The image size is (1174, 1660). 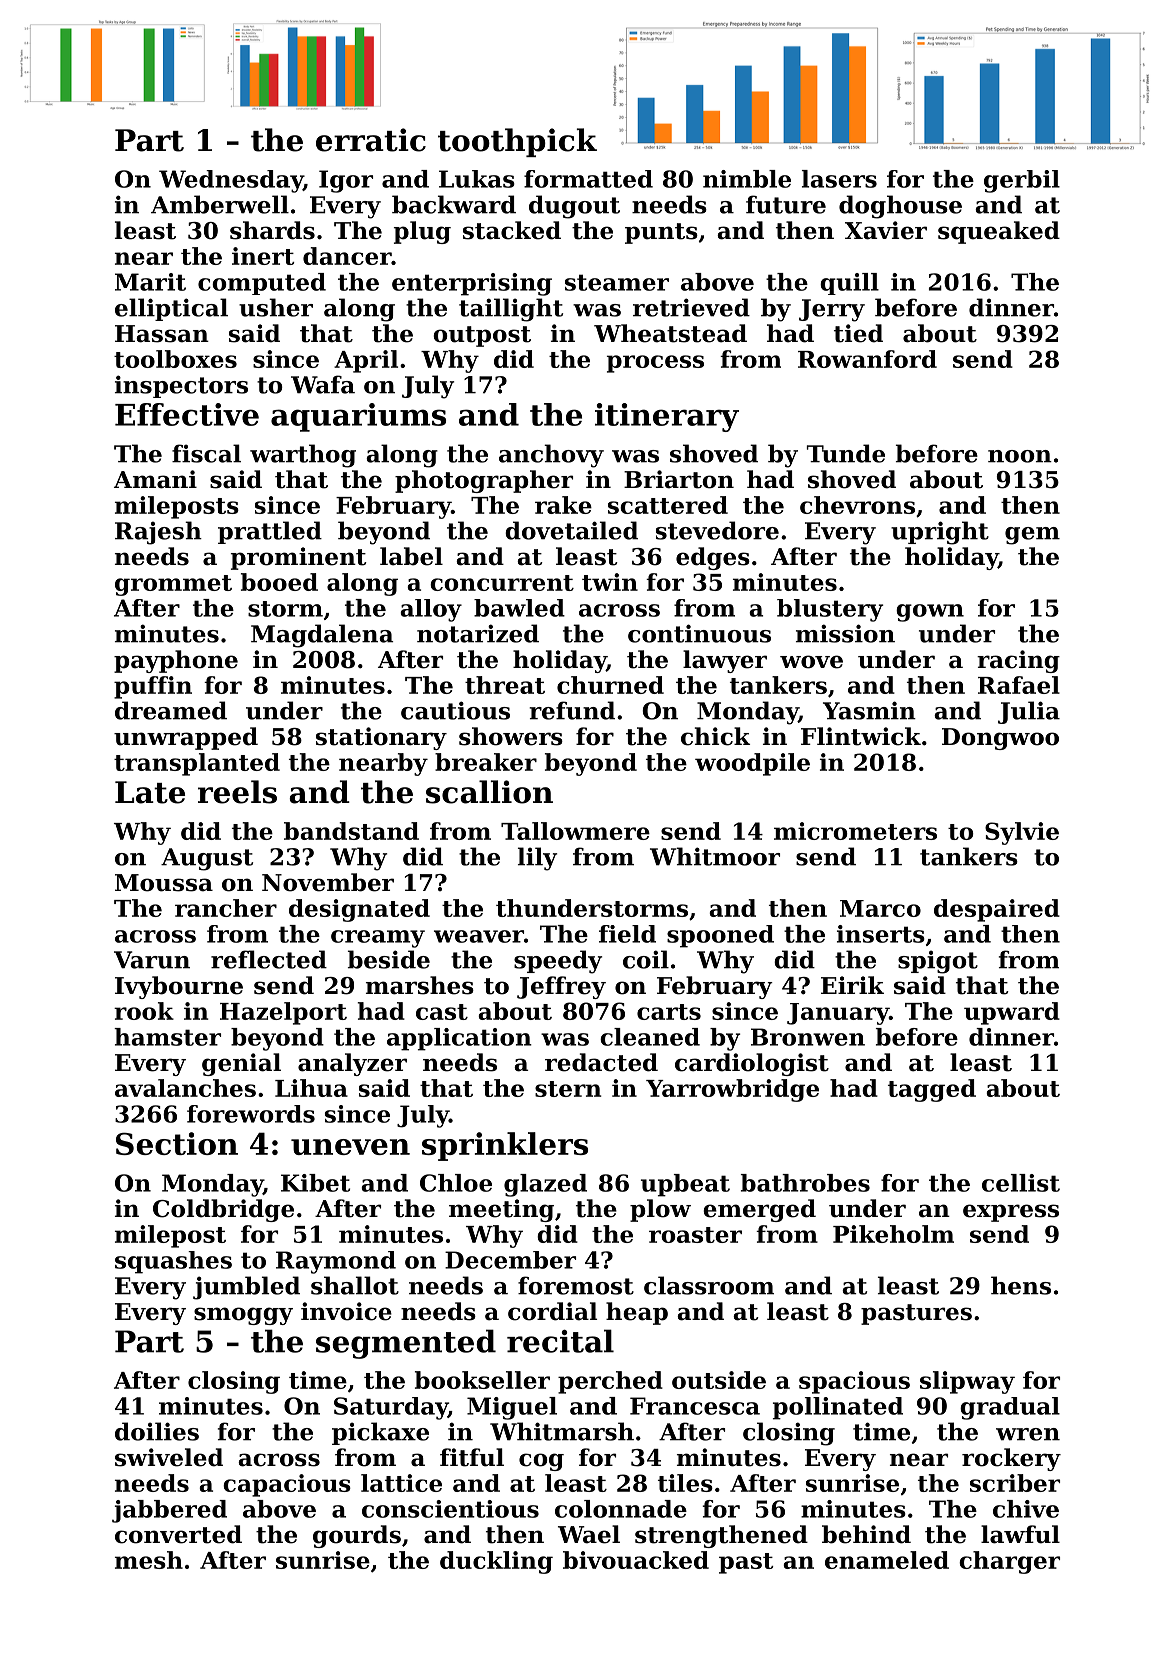 What do you see at coordinates (1019, 685) in the document?
I see `Rafael` at bounding box center [1019, 685].
